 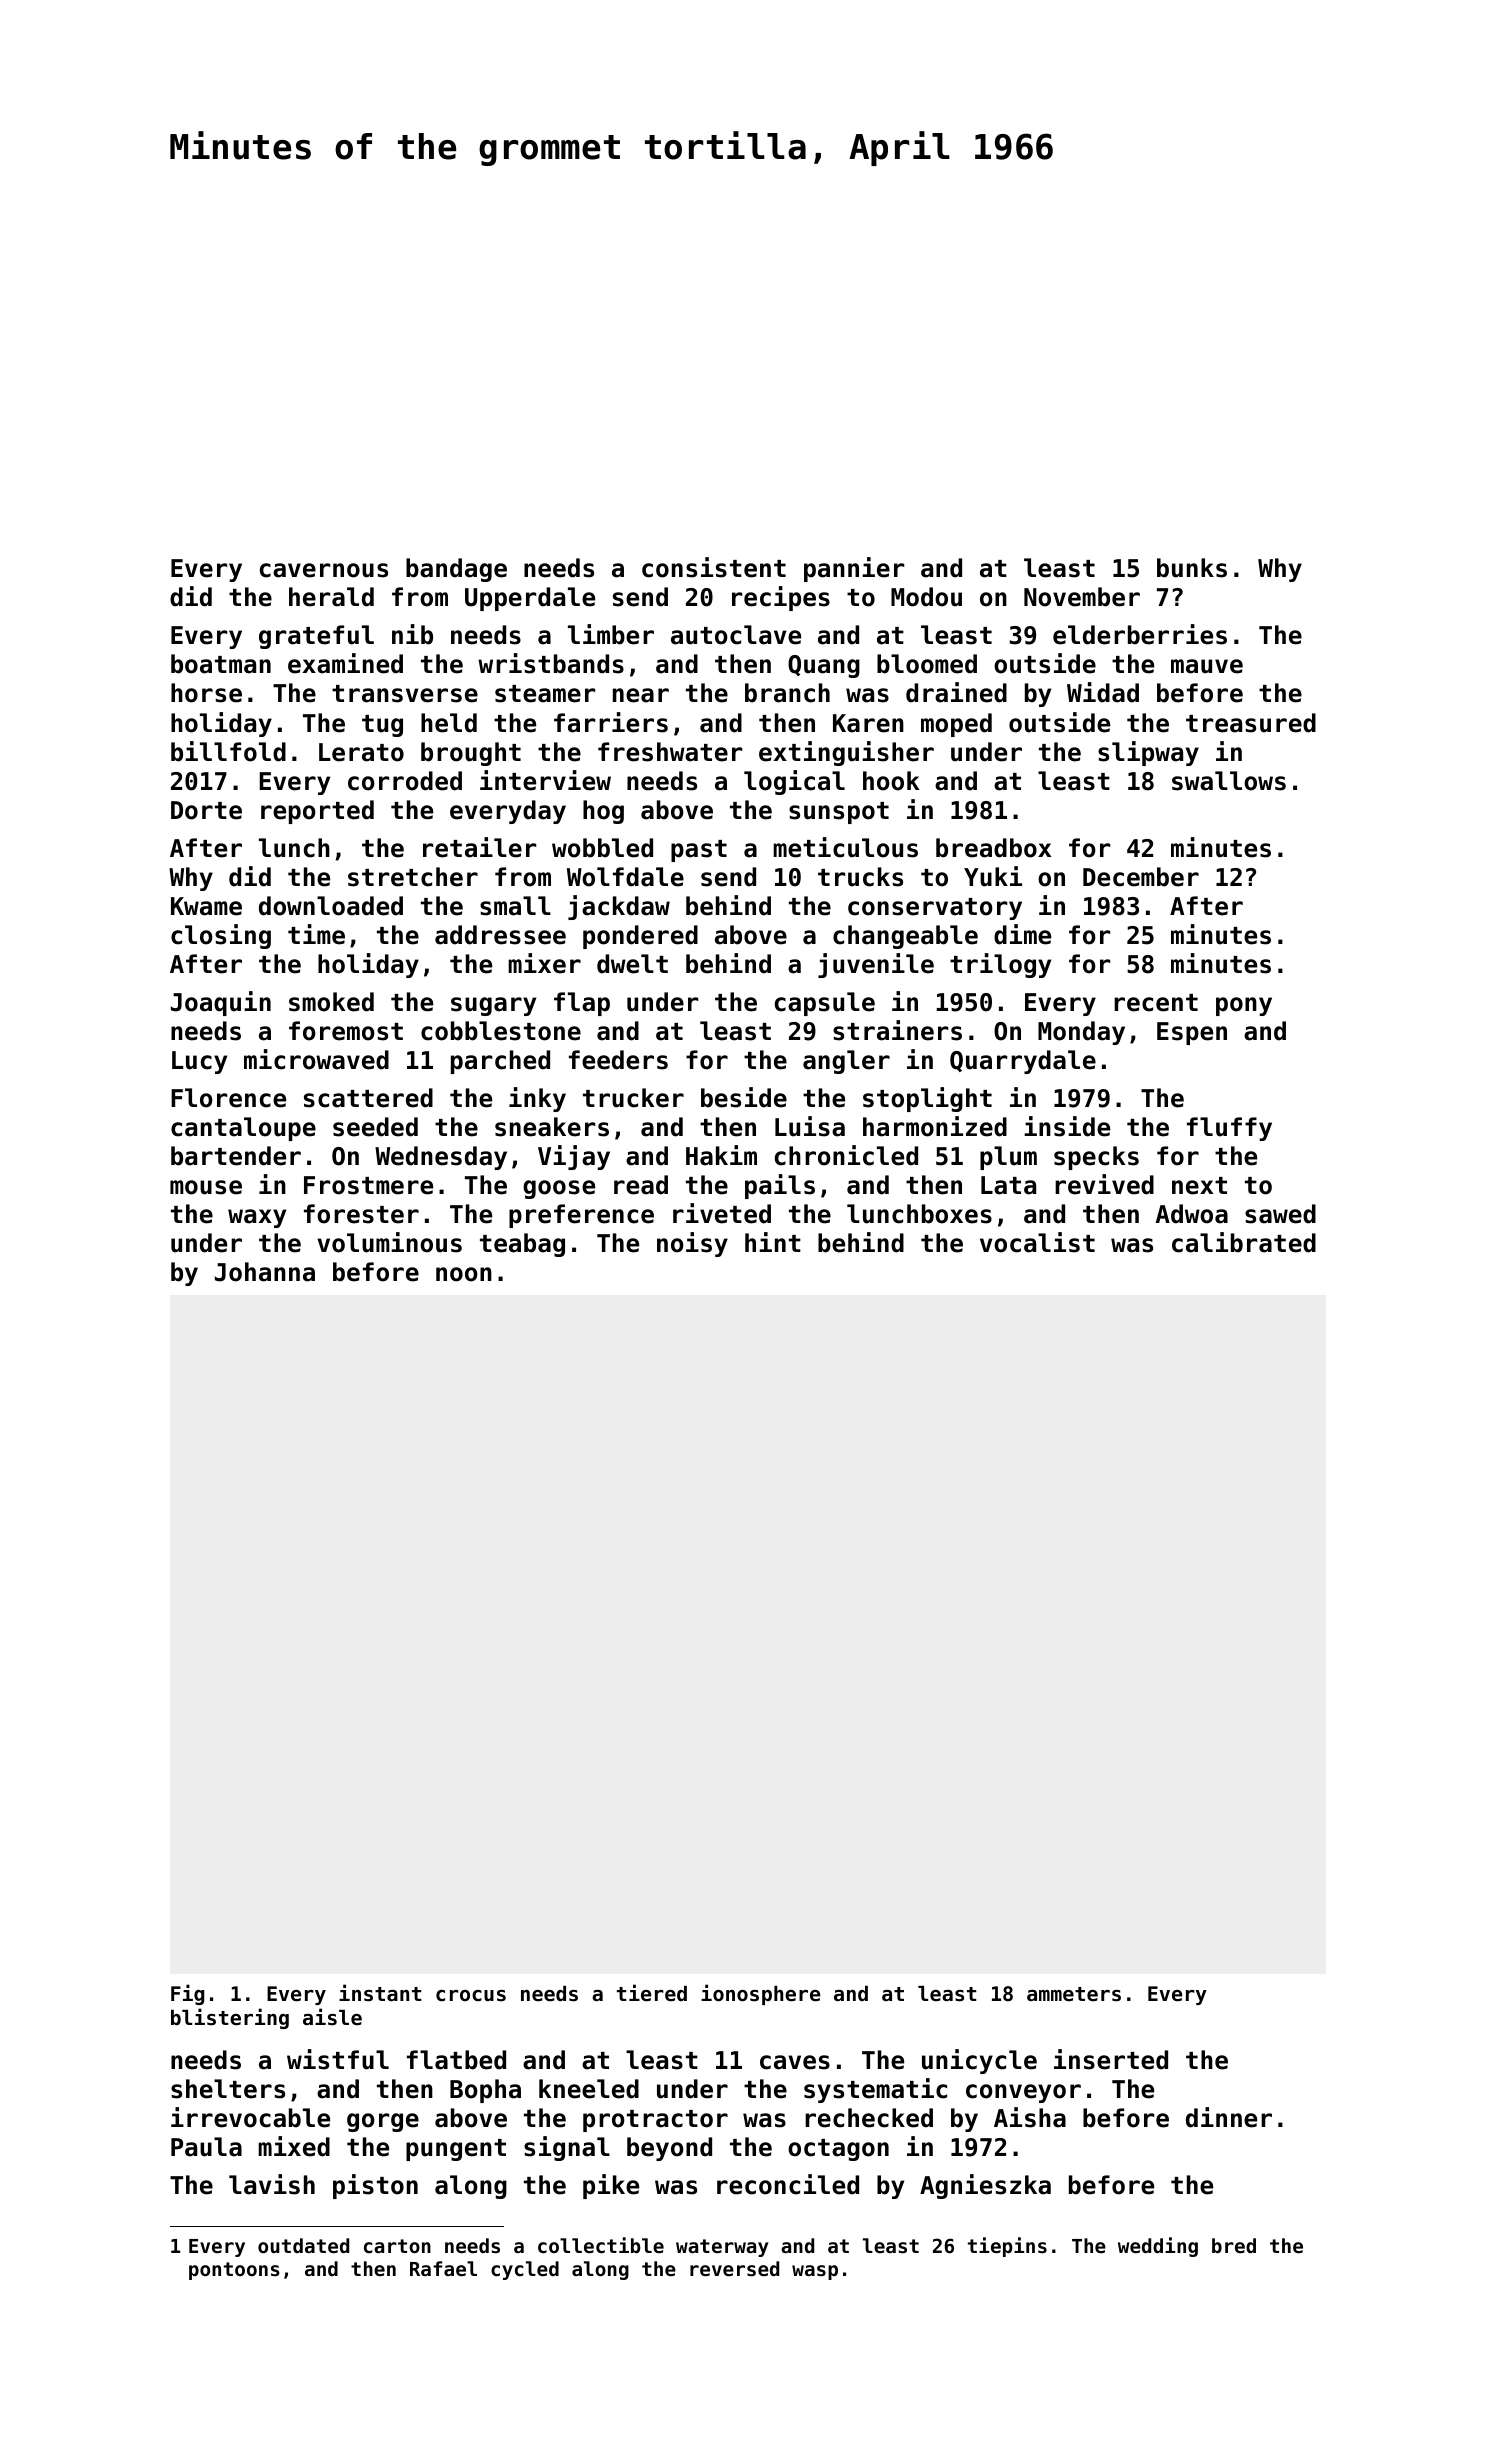 I want to click on Johanna, so click(x=265, y=1272).
